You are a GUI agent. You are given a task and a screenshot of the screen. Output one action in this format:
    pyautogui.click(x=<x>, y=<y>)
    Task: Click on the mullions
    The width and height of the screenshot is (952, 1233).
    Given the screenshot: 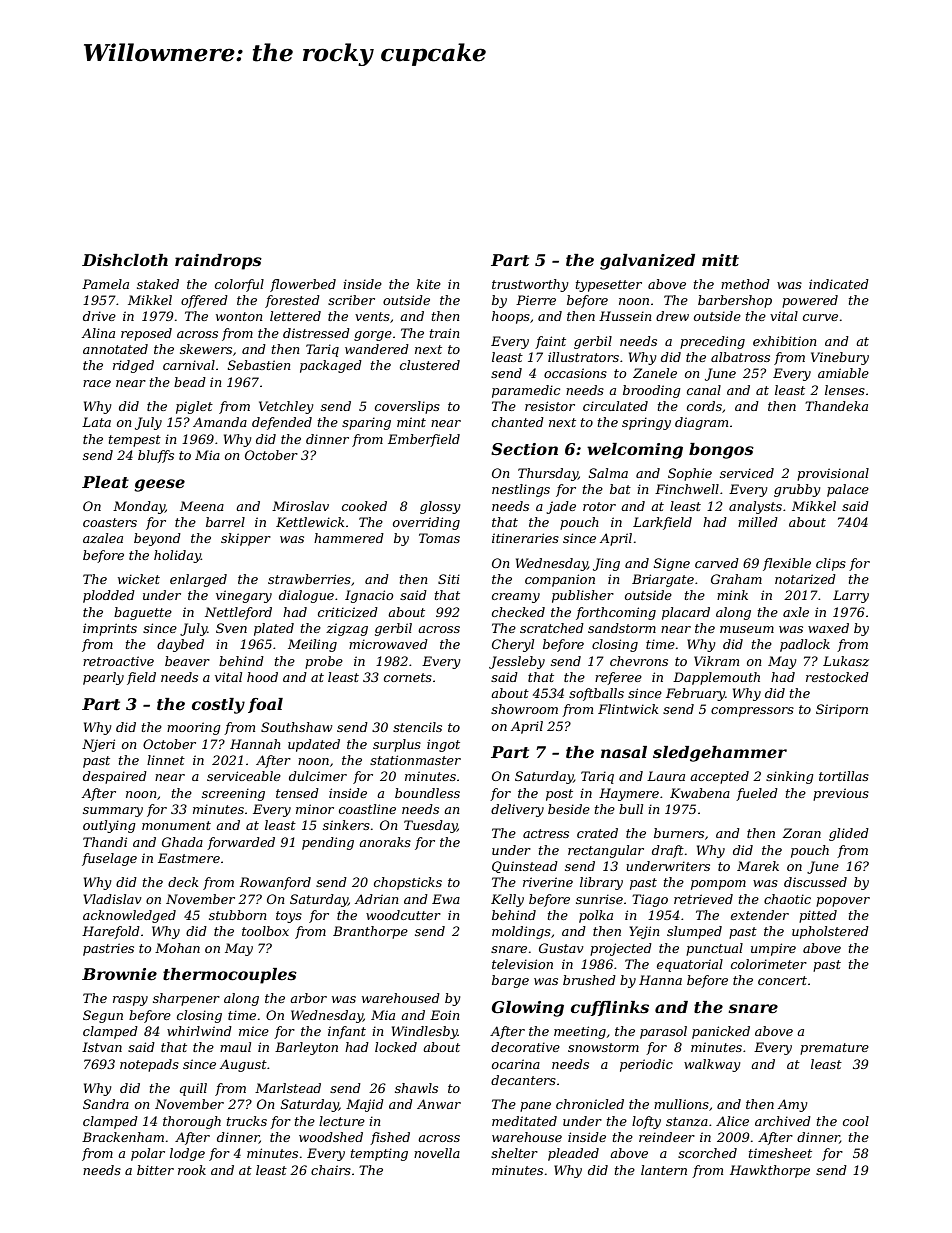 What is the action you would take?
    pyautogui.click(x=681, y=1104)
